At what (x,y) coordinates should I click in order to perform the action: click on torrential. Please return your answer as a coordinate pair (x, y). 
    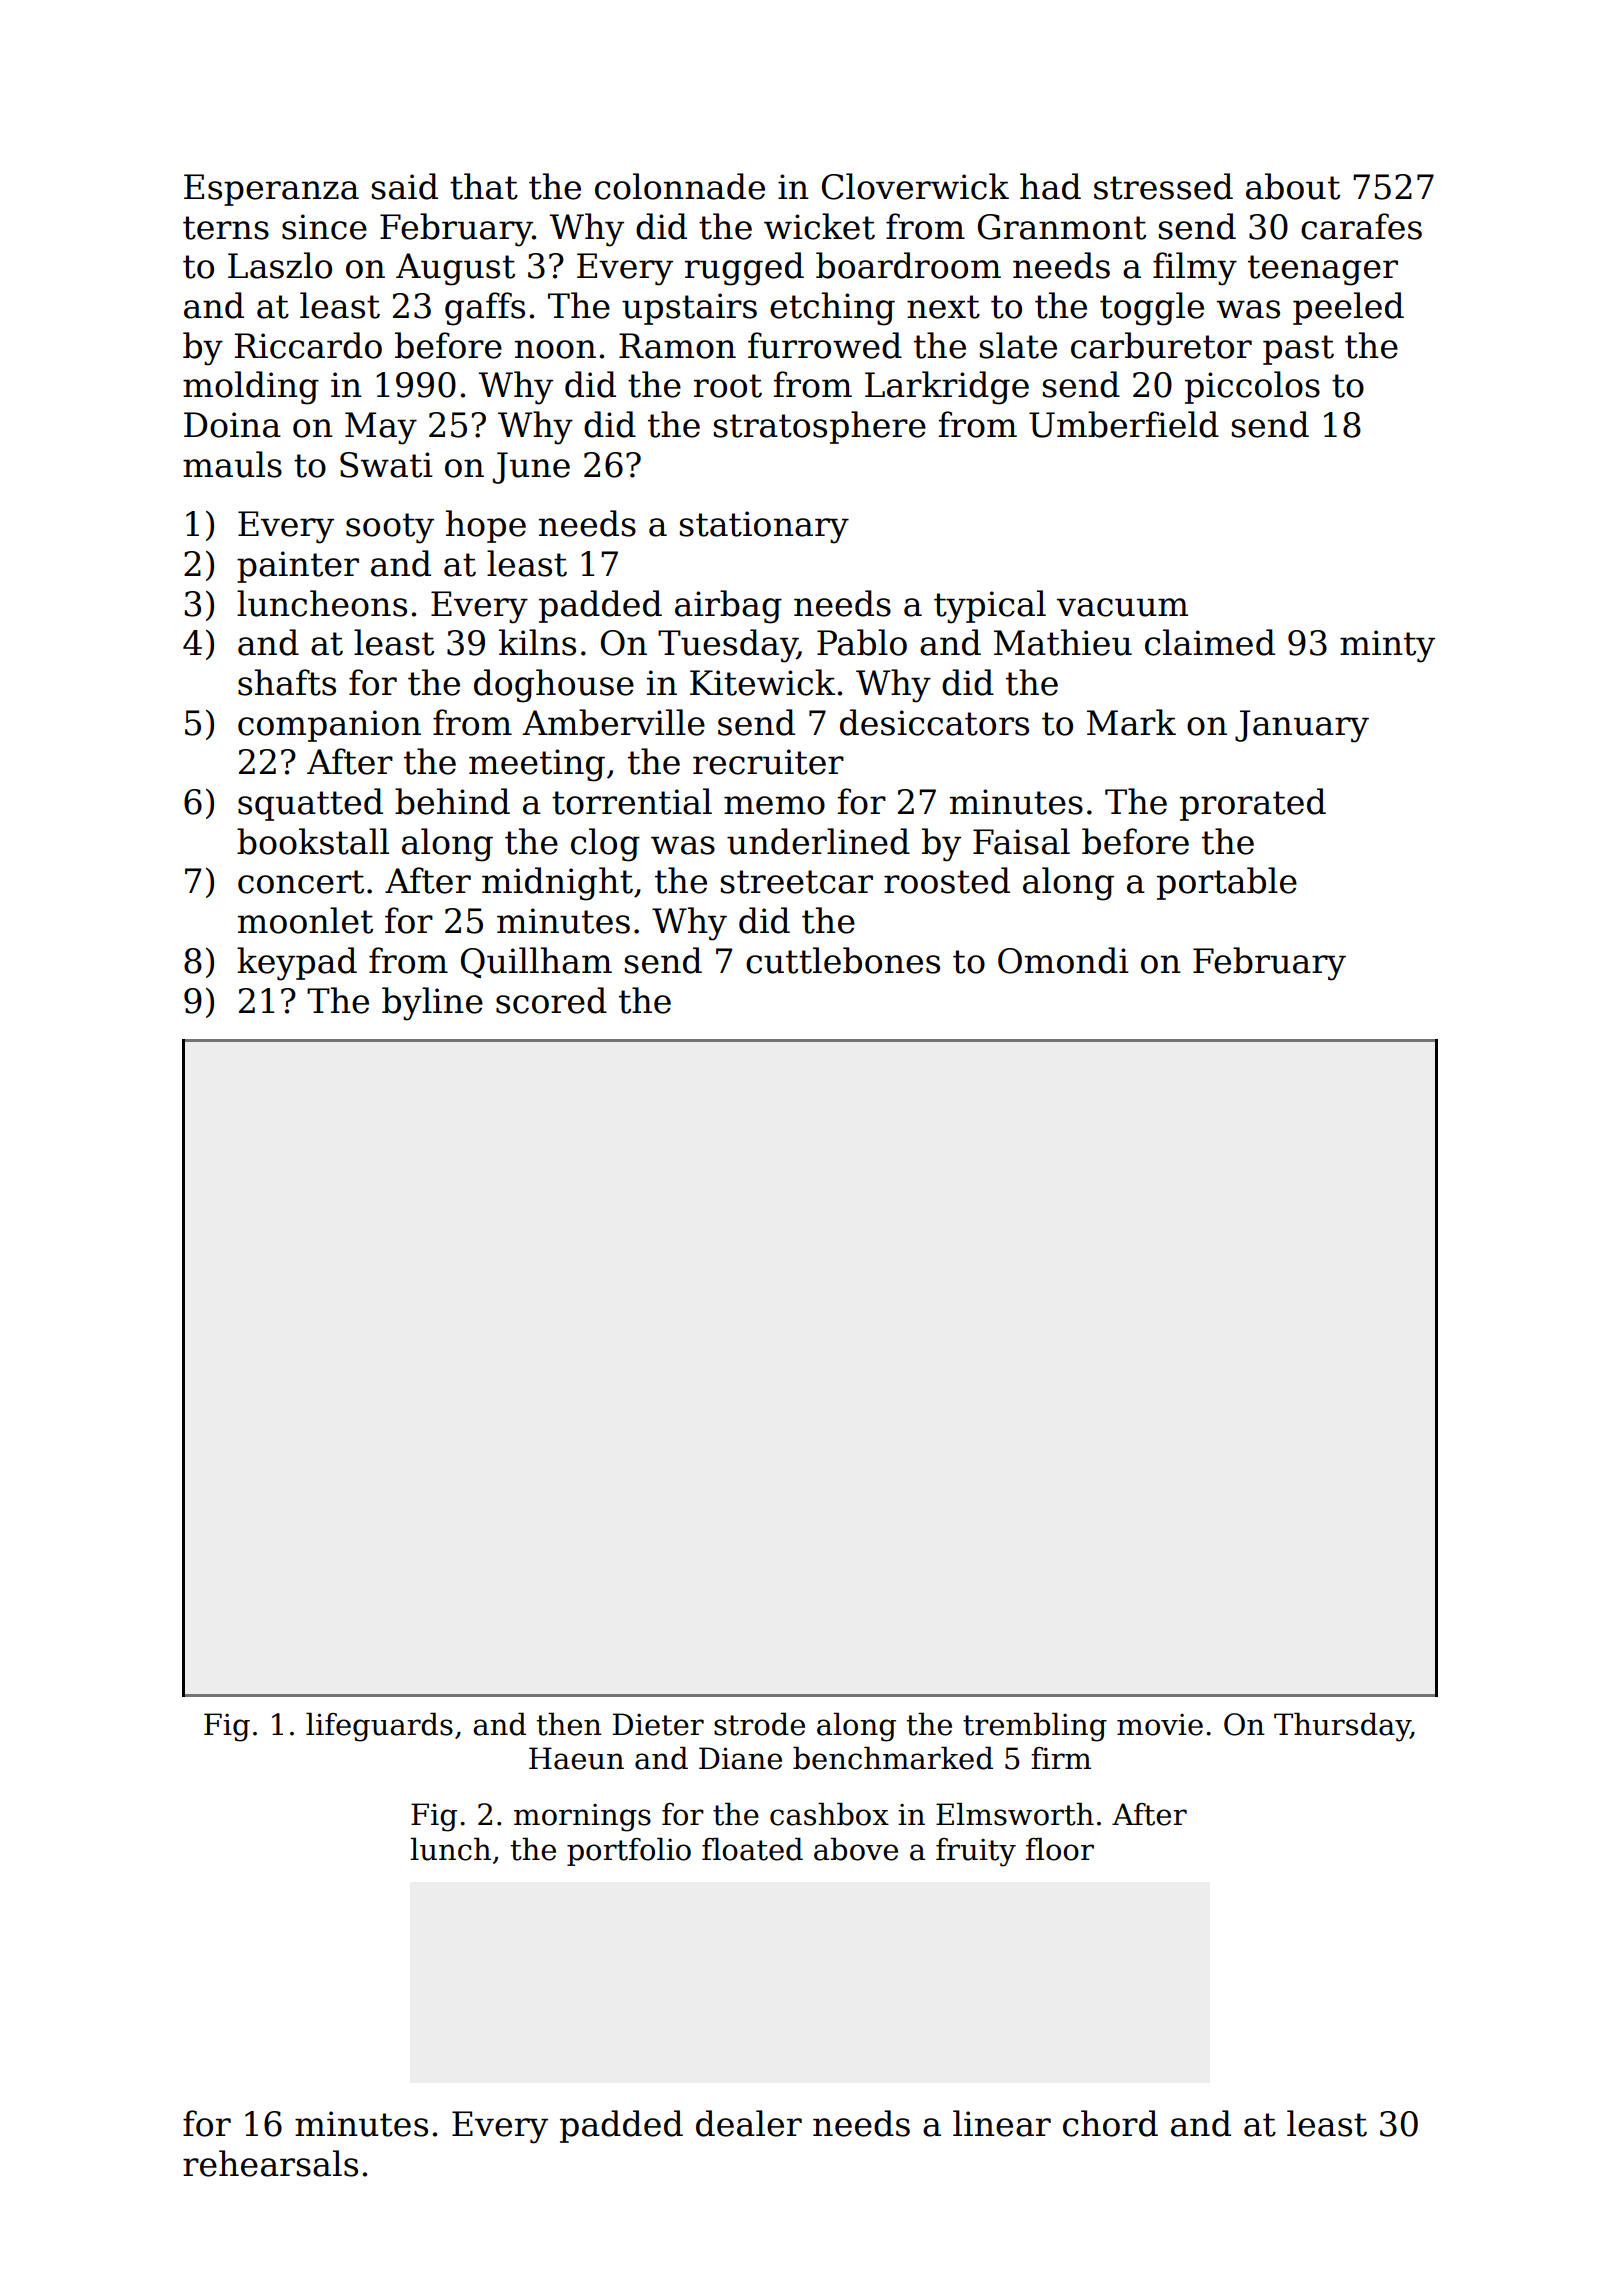
    Looking at the image, I should click on (632, 801).
